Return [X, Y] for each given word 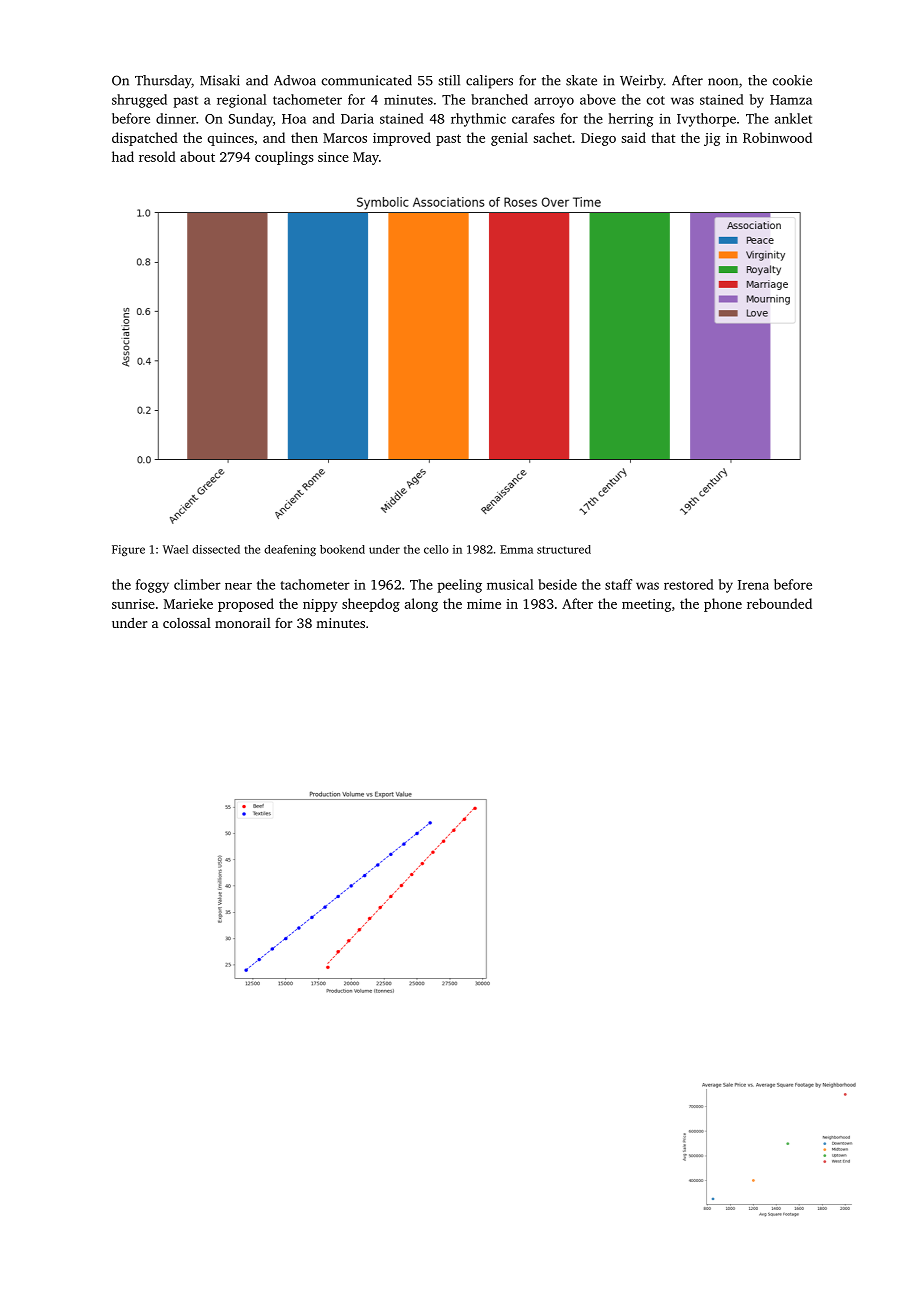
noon [723, 82]
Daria [357, 119]
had [123, 156]
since [333, 157]
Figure [128, 550]
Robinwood [777, 137]
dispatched [145, 139]
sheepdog [371, 605]
